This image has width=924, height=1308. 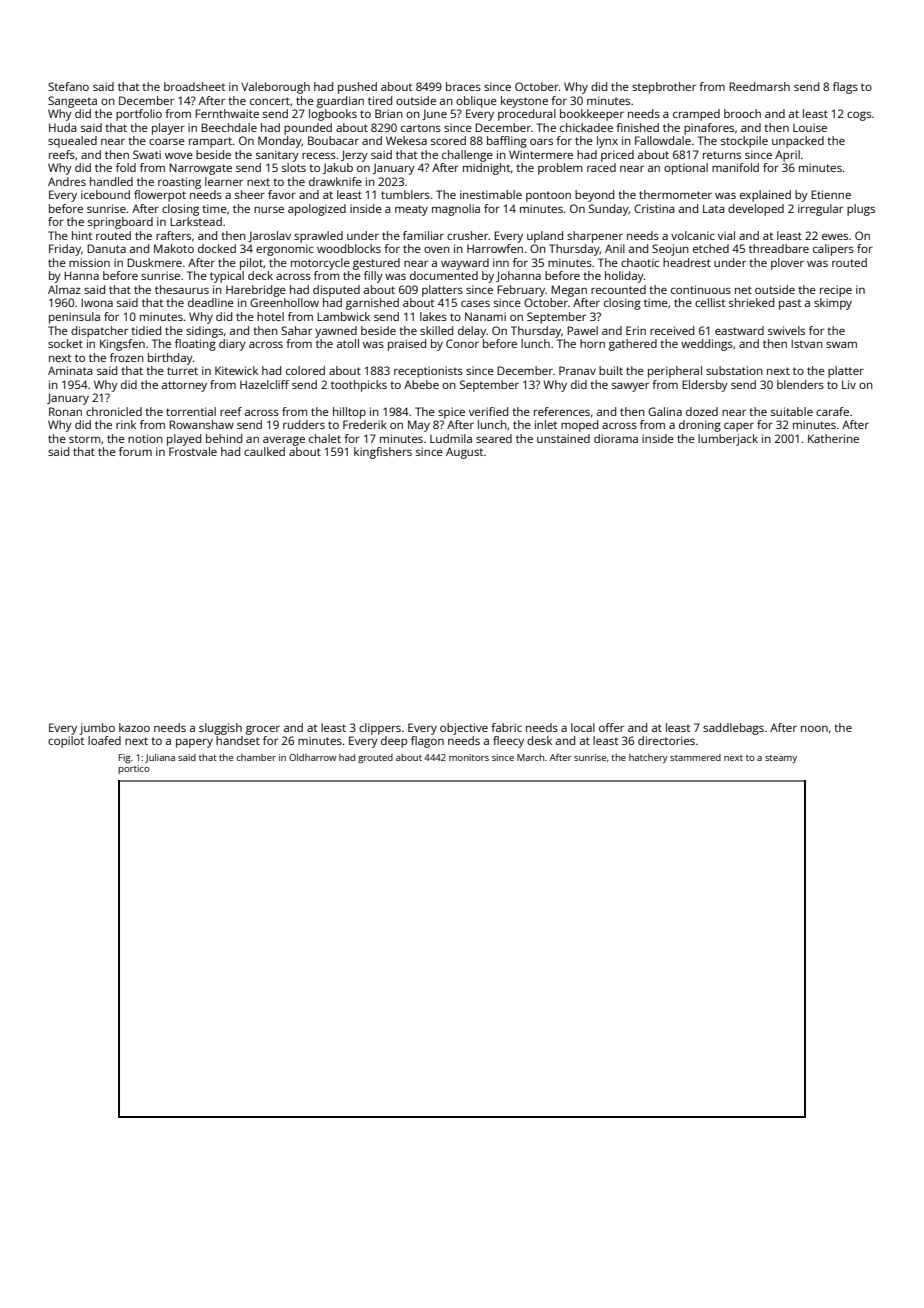 What do you see at coordinates (463, 86) in the image?
I see `braces` at bounding box center [463, 86].
